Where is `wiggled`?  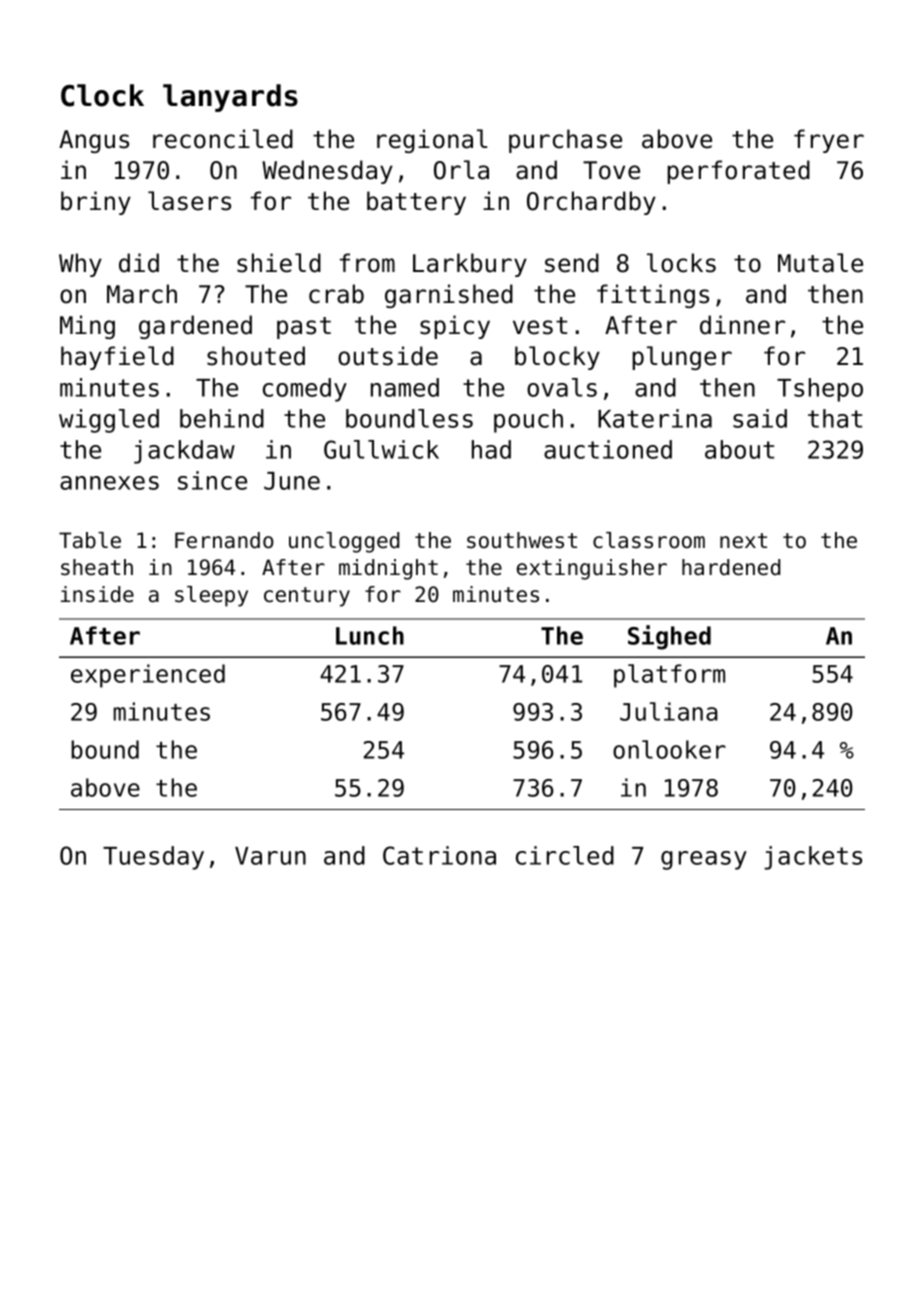 wiggled is located at coordinates (109, 421).
